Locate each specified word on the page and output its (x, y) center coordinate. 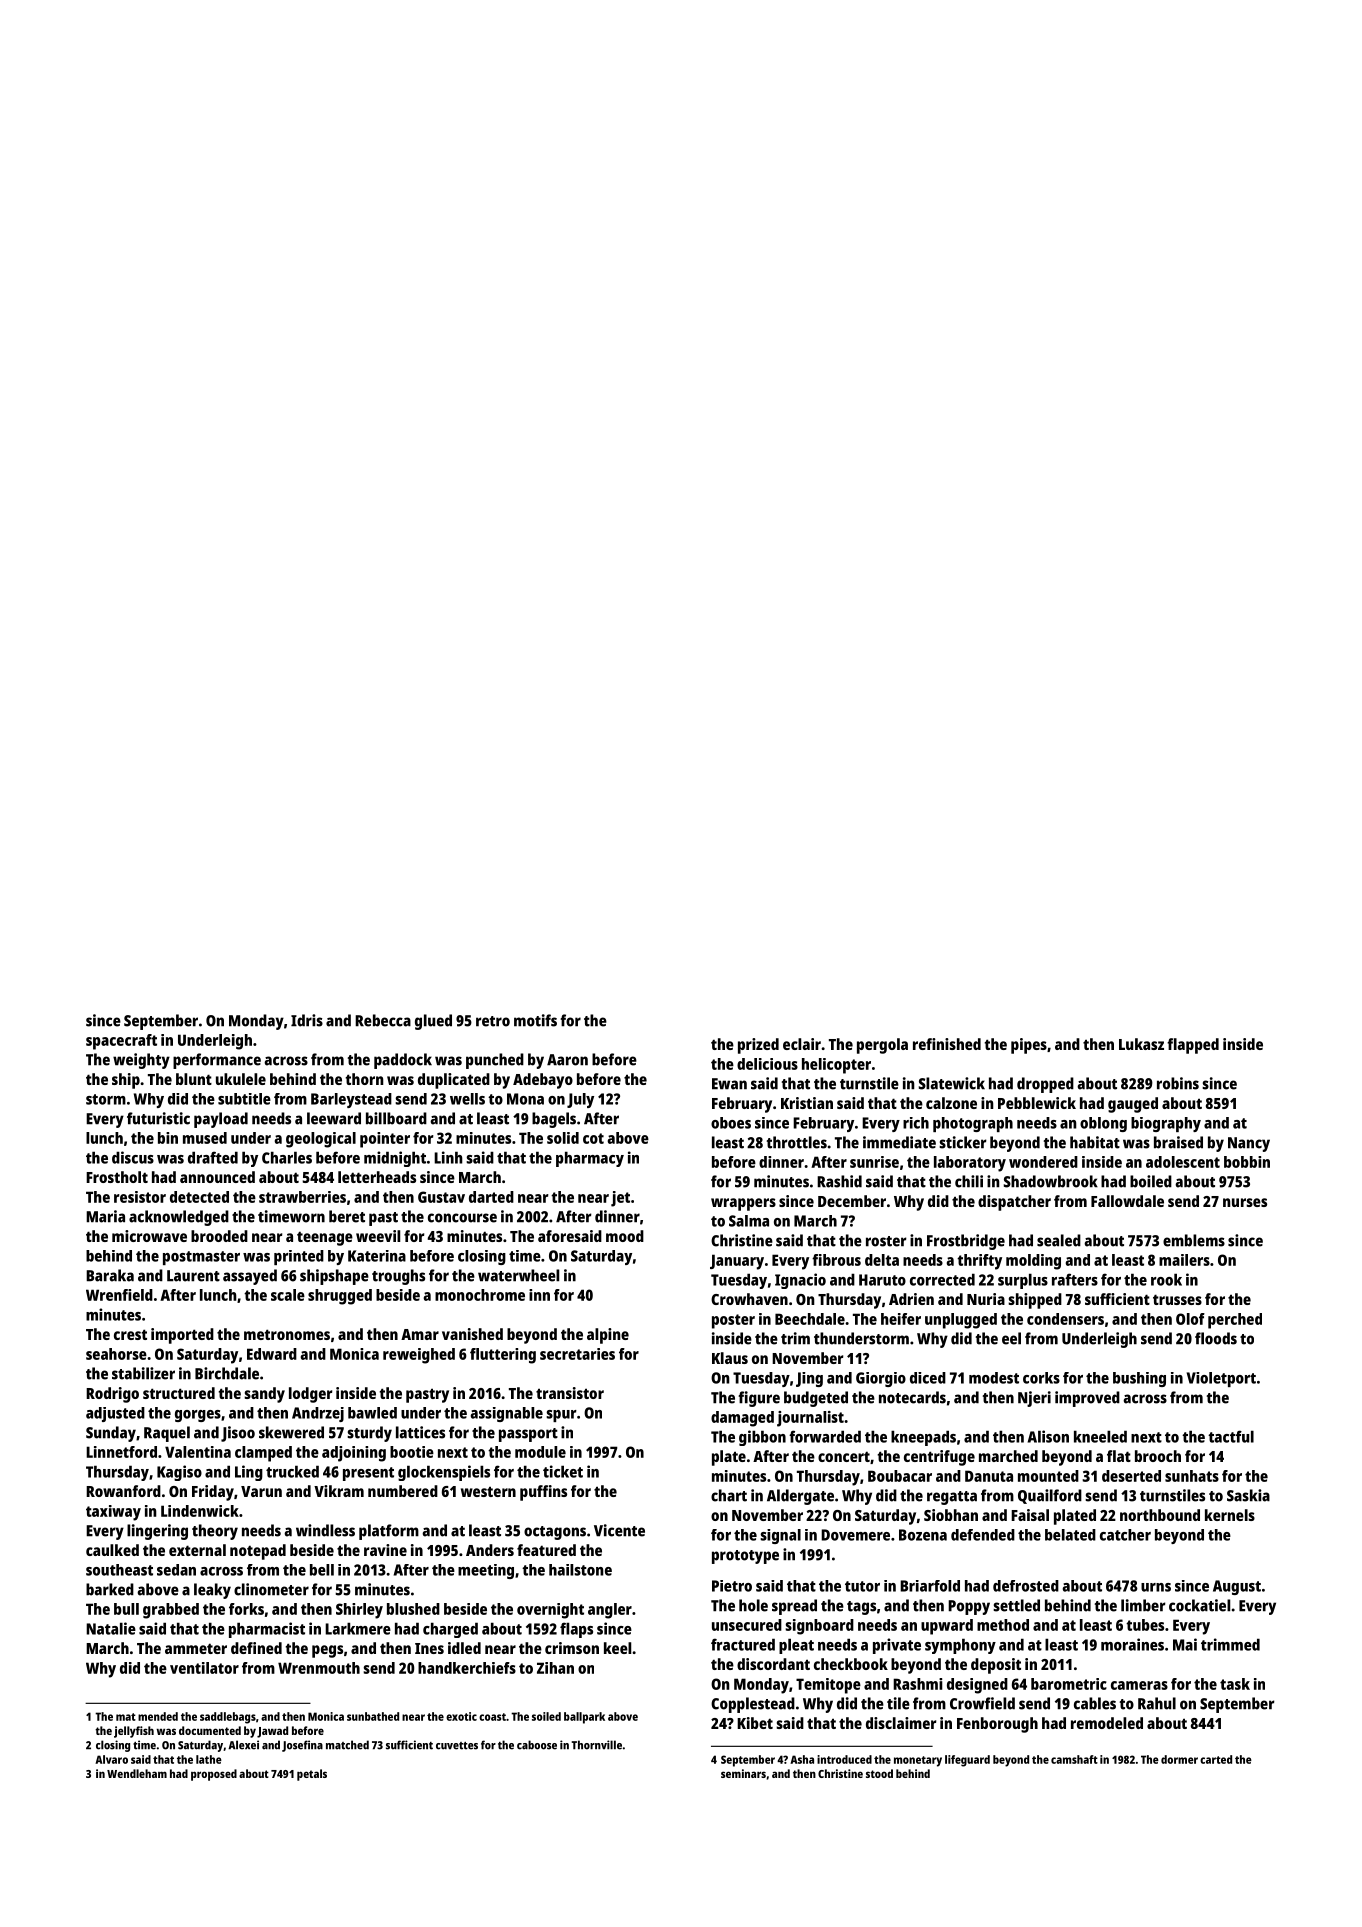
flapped (1193, 1046)
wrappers (743, 1204)
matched (347, 1745)
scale (288, 1295)
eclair (802, 1044)
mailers (1184, 1260)
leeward (334, 1118)
